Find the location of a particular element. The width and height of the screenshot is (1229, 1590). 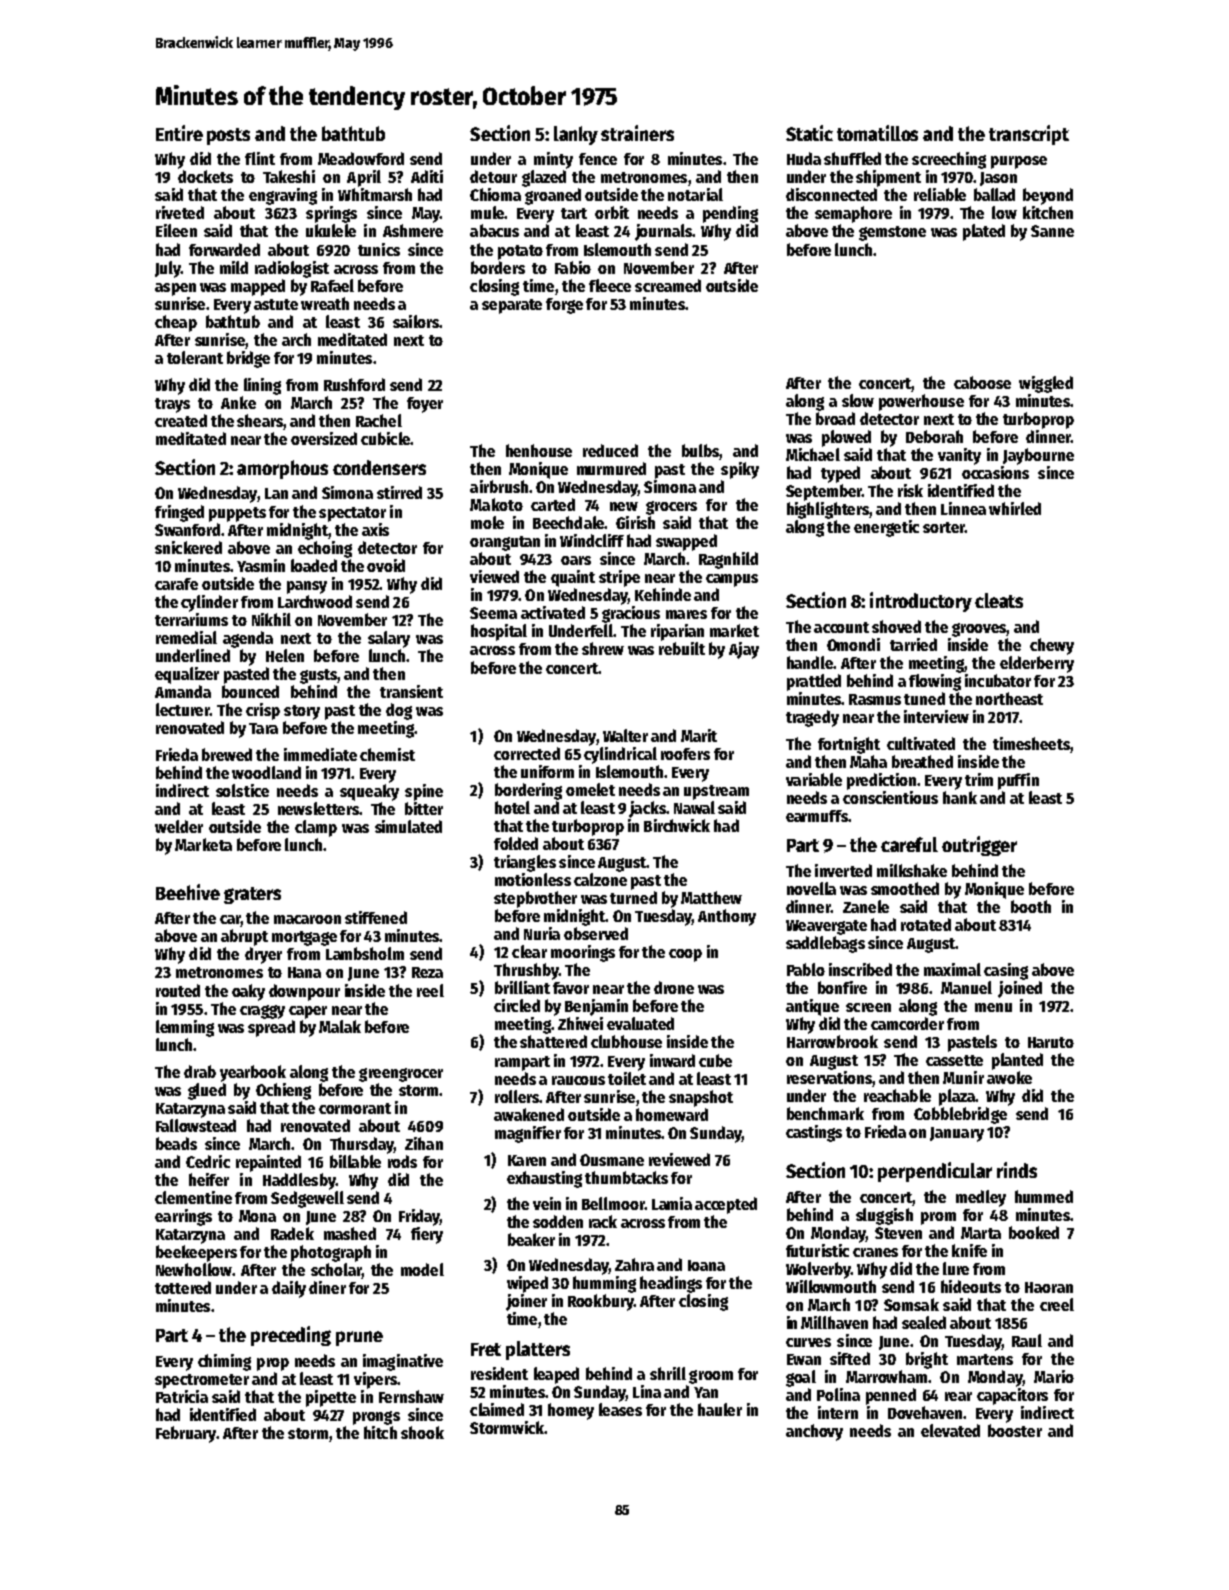

puffin is located at coordinates (1018, 781).
